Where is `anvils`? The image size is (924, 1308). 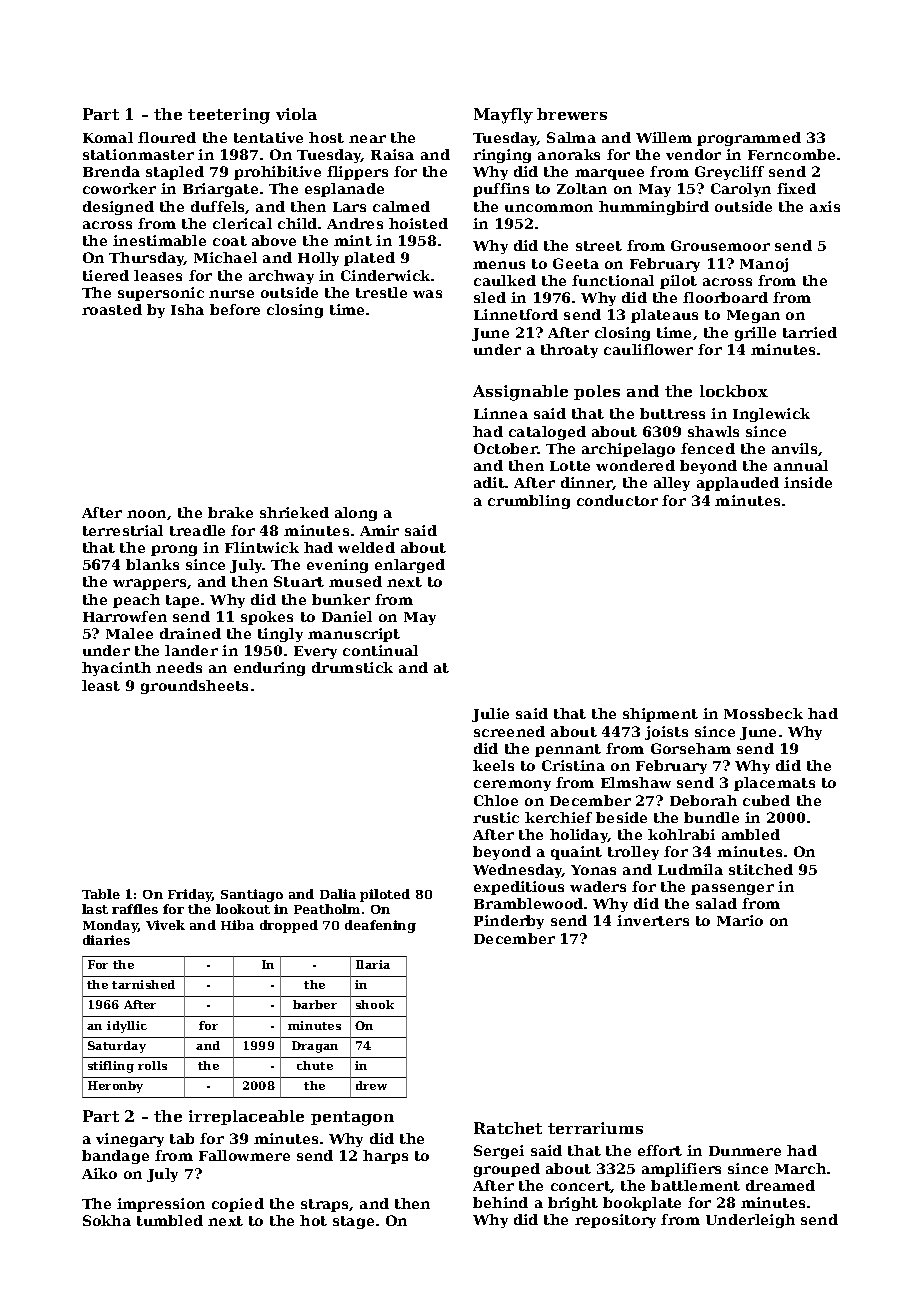 anvils is located at coordinates (794, 448).
